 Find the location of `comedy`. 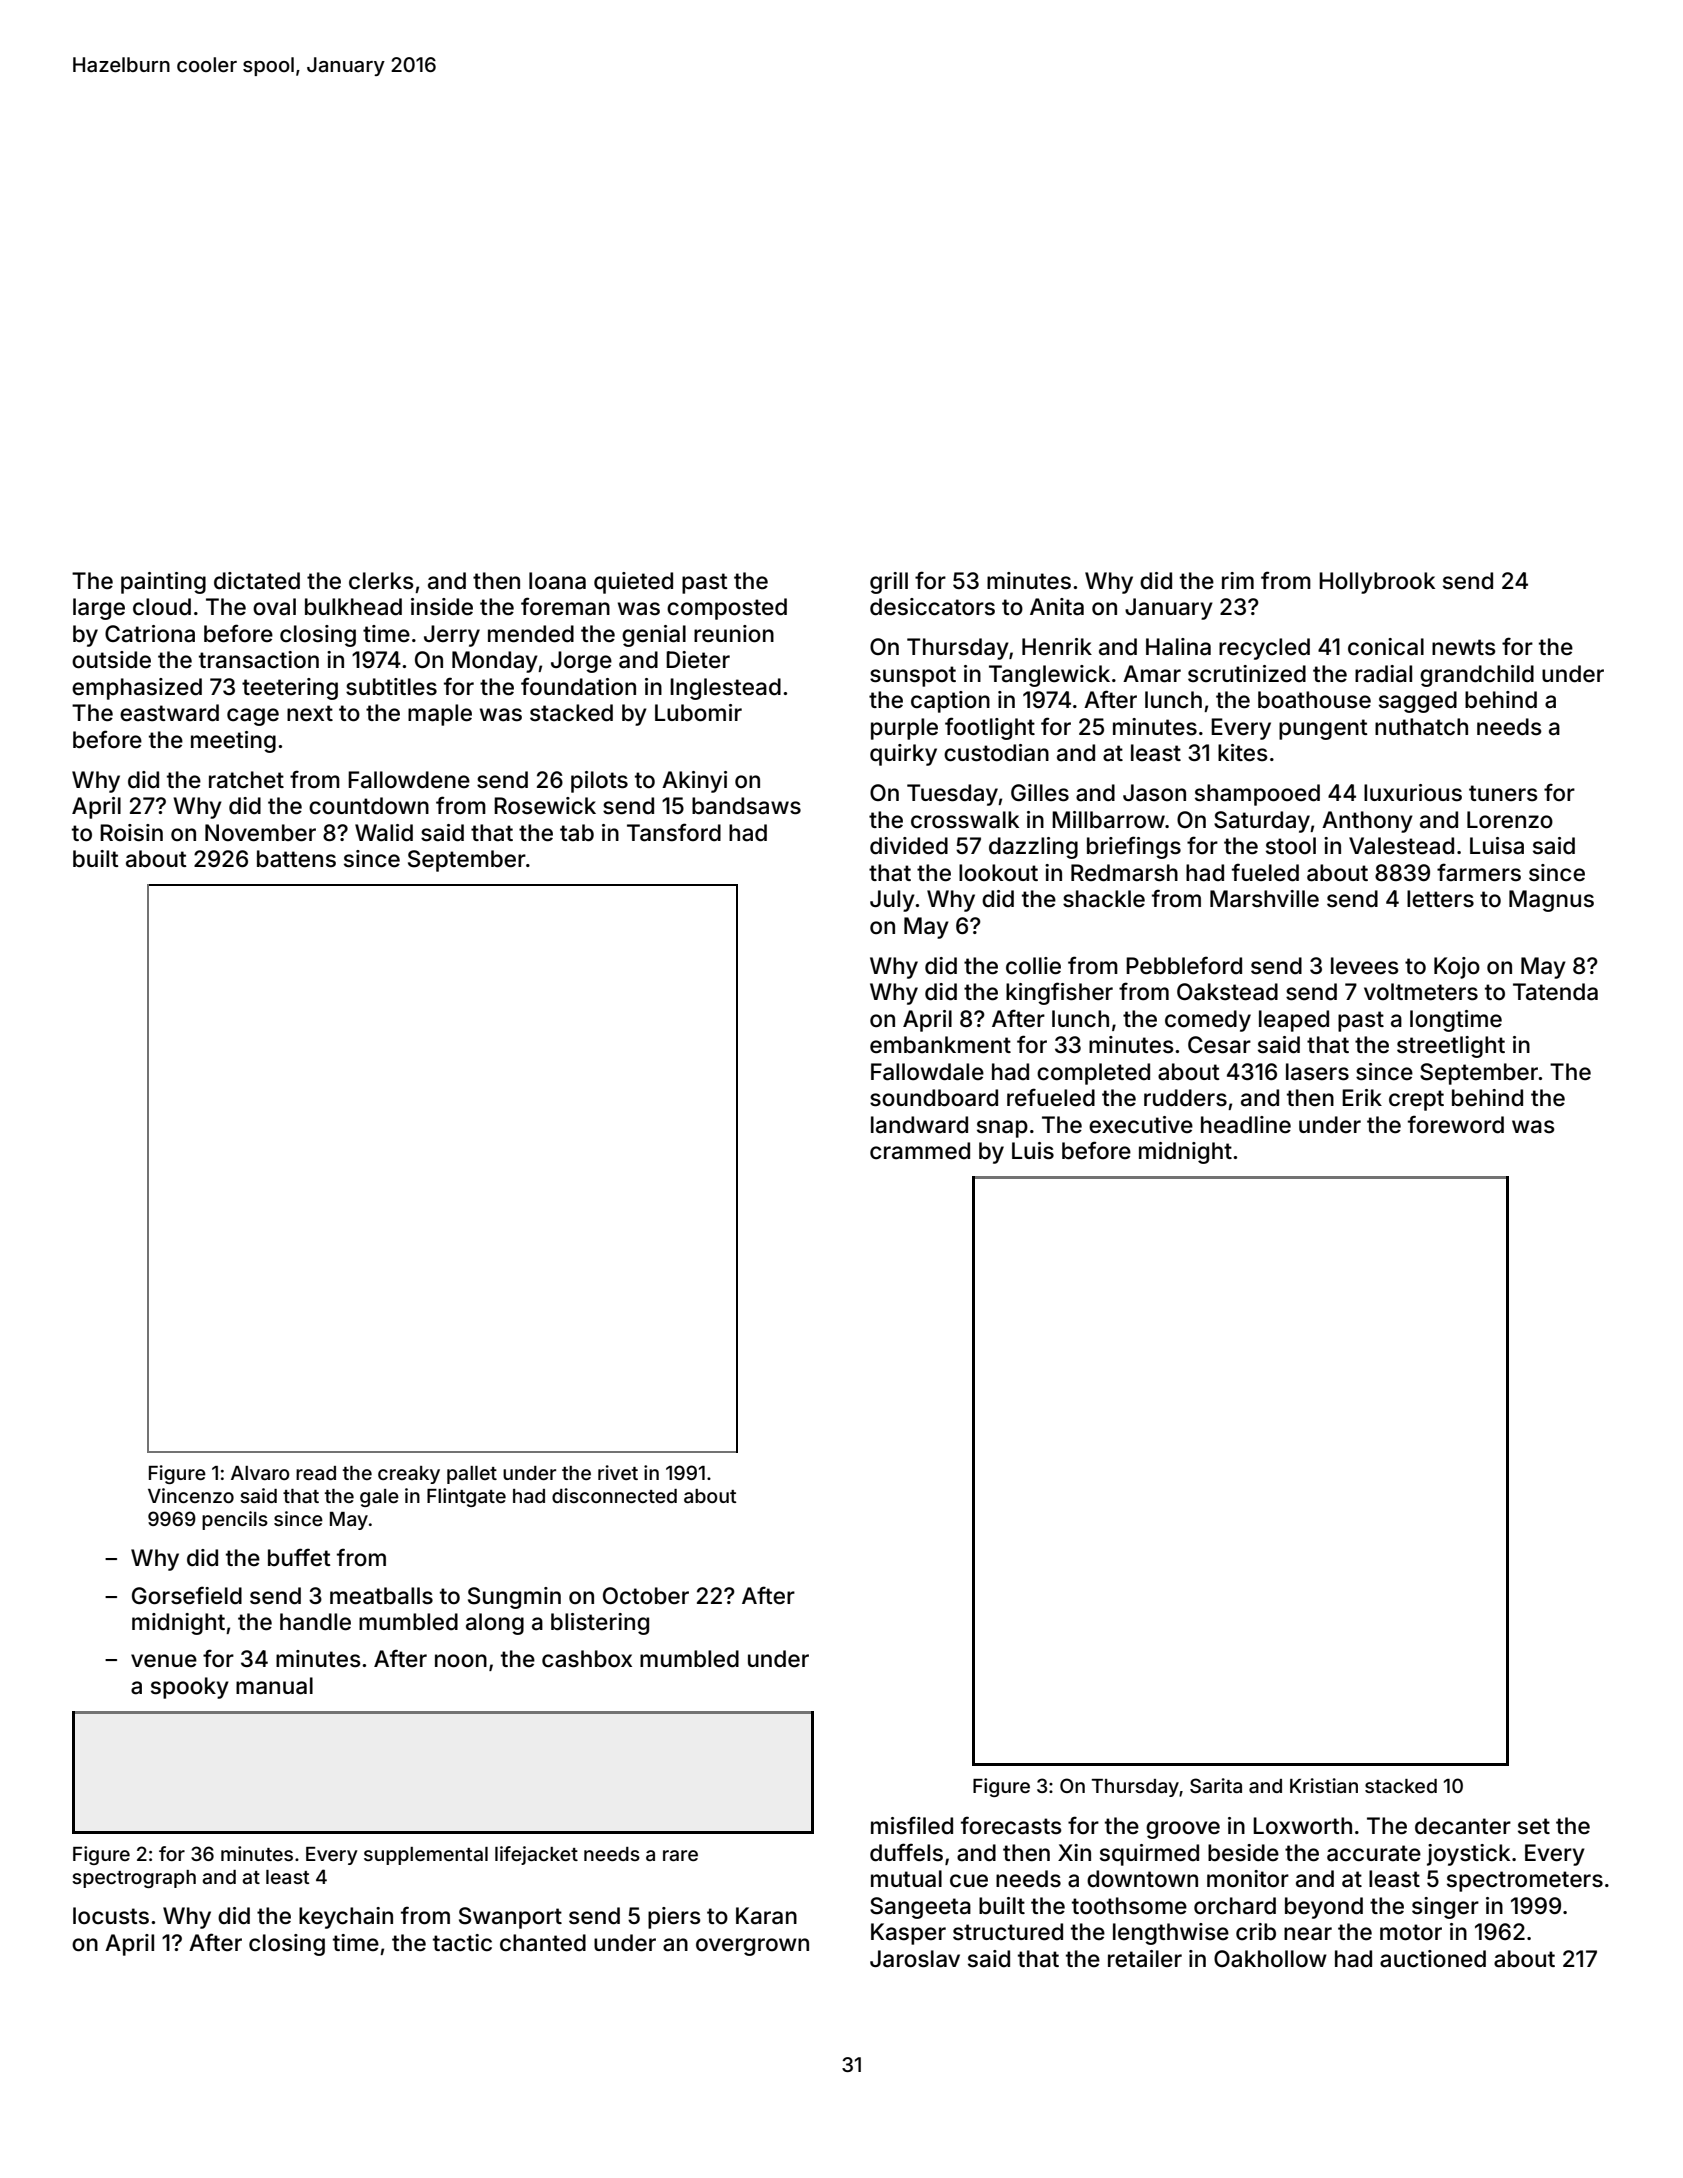

comedy is located at coordinates (1208, 1021).
